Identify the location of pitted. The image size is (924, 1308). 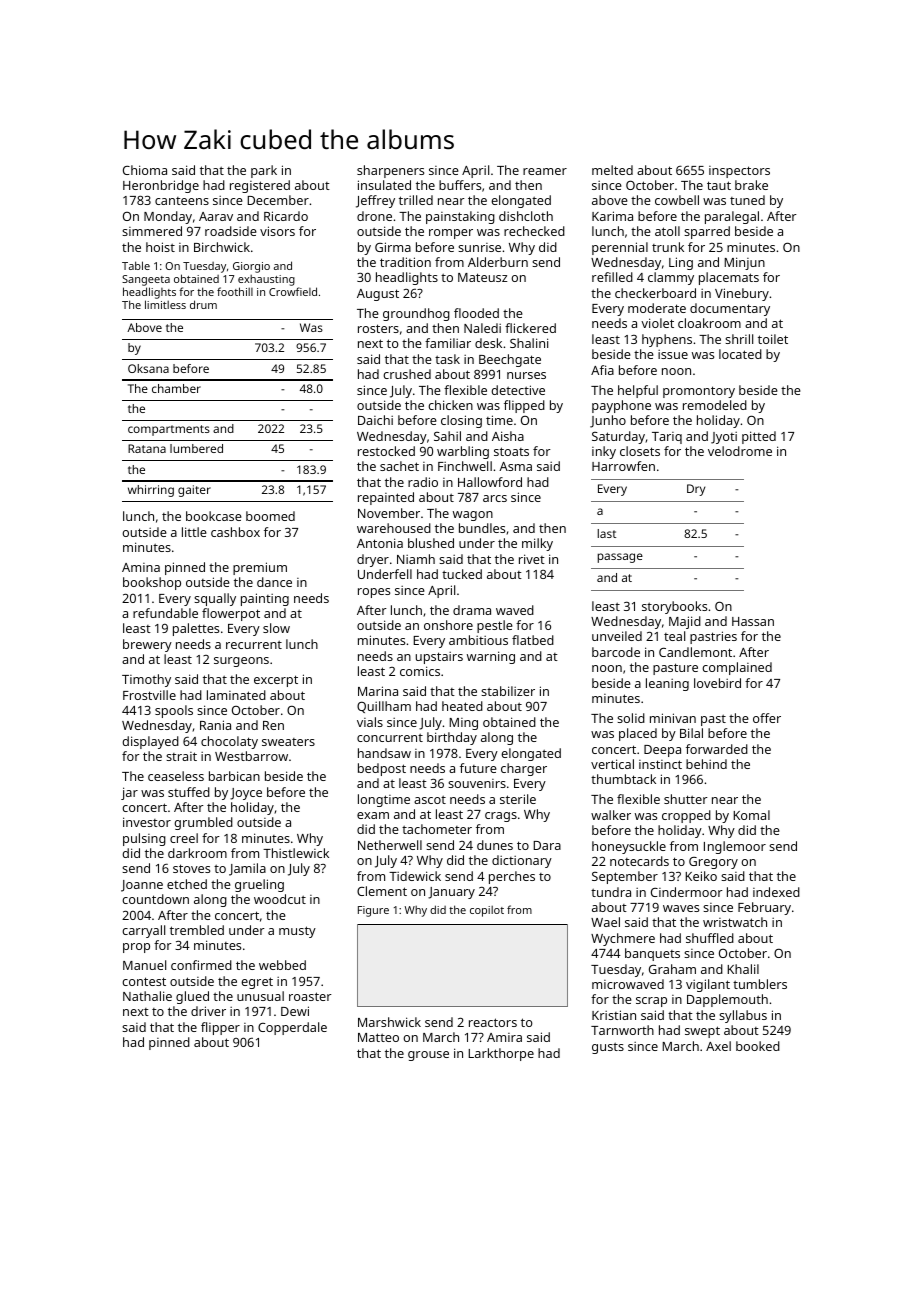
(759, 437).
